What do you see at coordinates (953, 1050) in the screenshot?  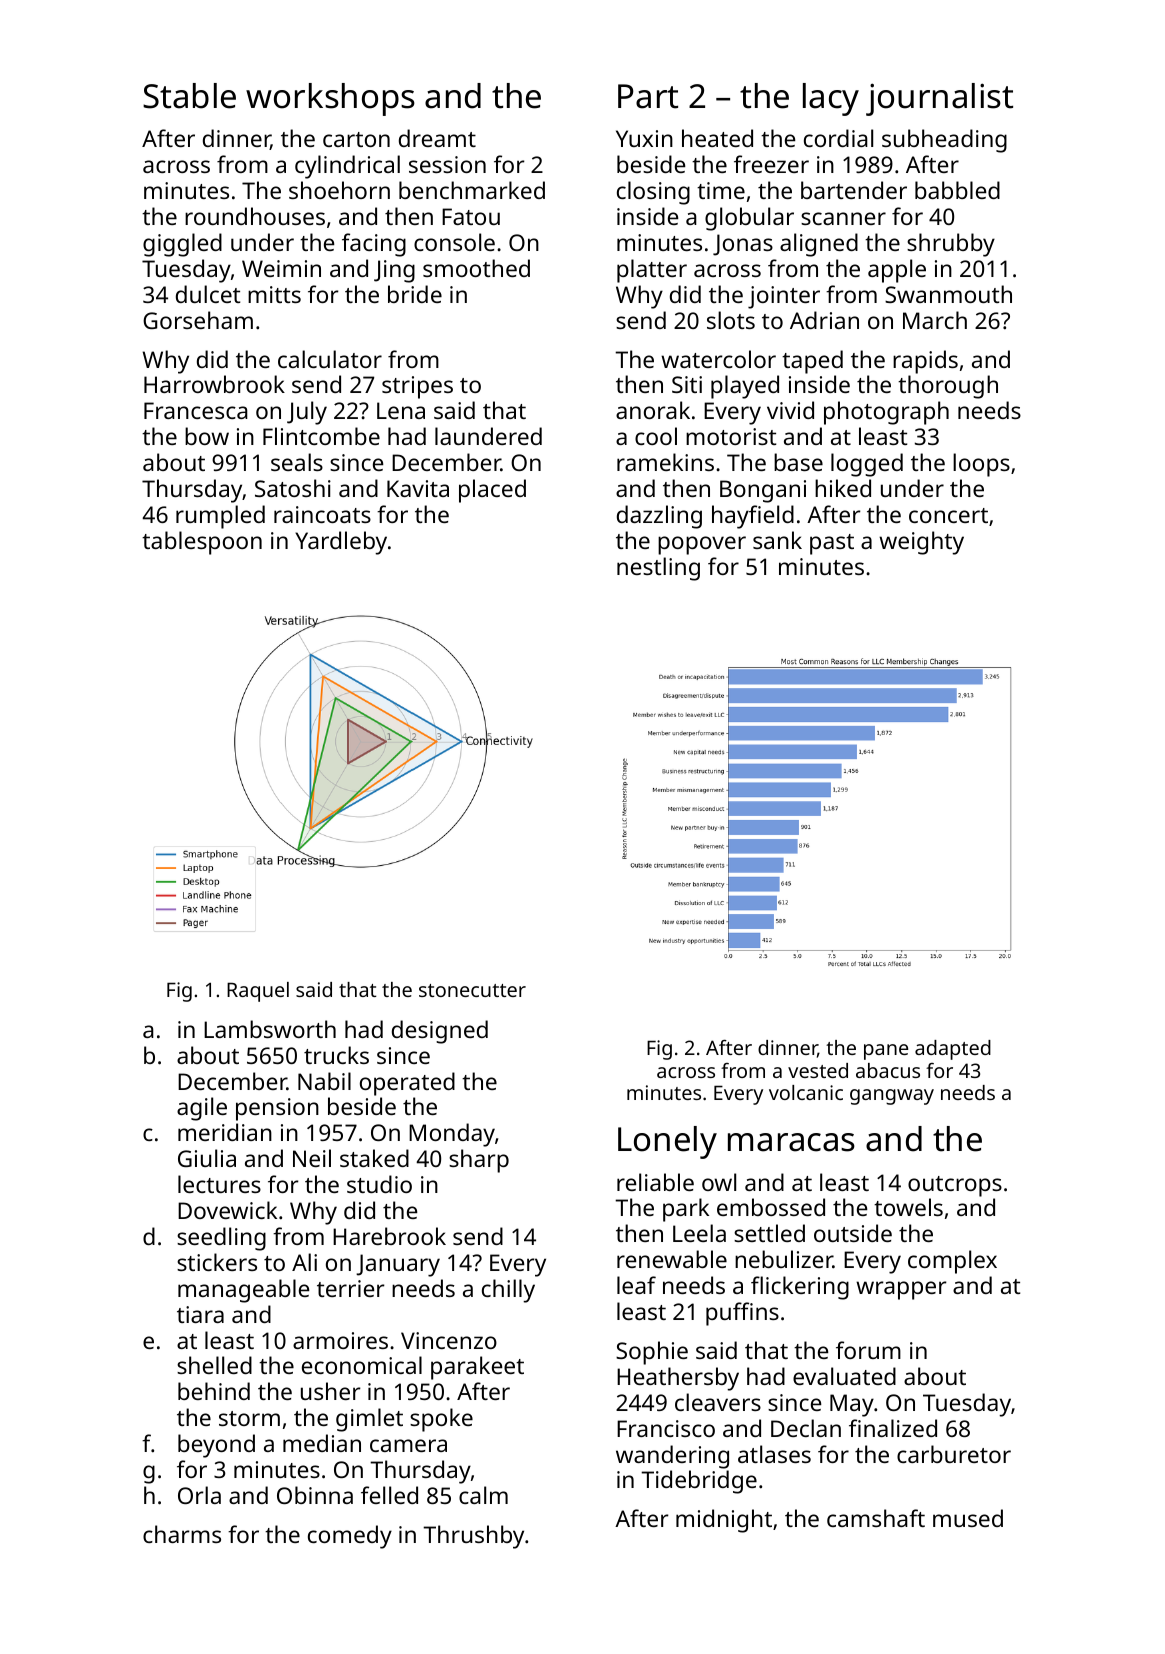 I see `adapted` at bounding box center [953, 1050].
